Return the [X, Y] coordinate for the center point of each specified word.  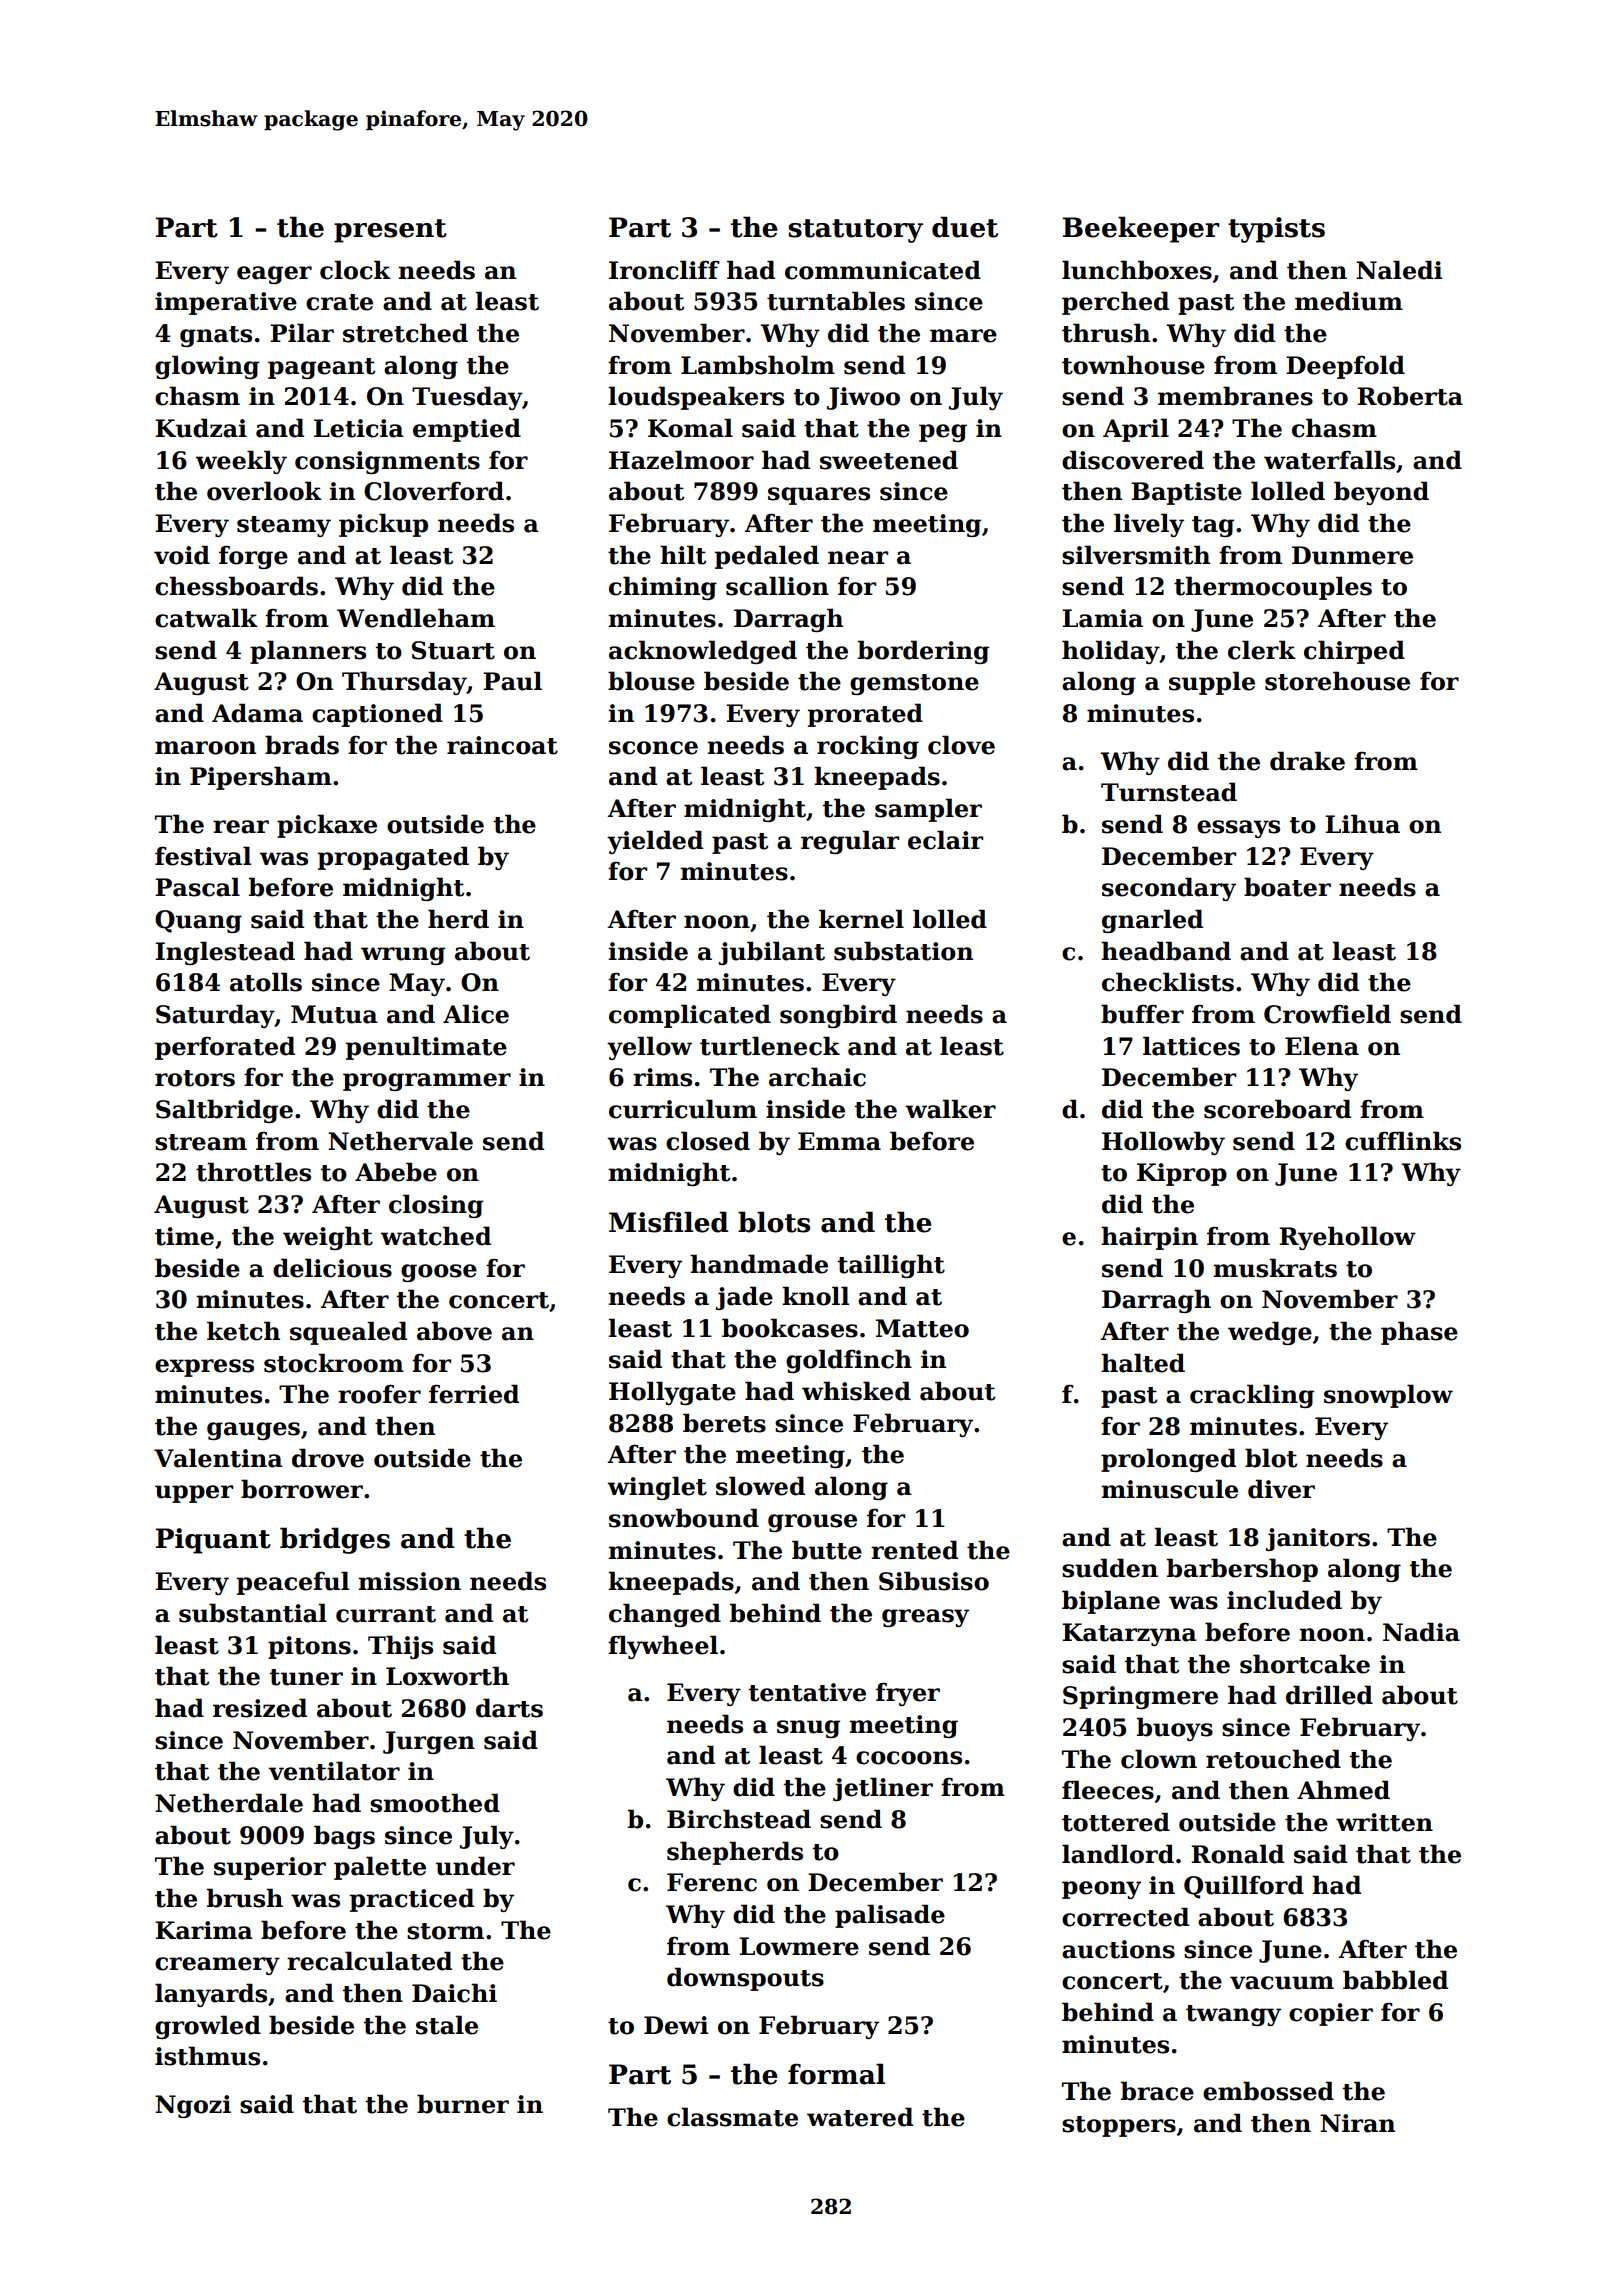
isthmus [207, 2056]
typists [1276, 230]
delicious [332, 1268]
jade [744, 1298]
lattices [1191, 1046]
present [390, 231]
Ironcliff [664, 270]
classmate [732, 2117]
